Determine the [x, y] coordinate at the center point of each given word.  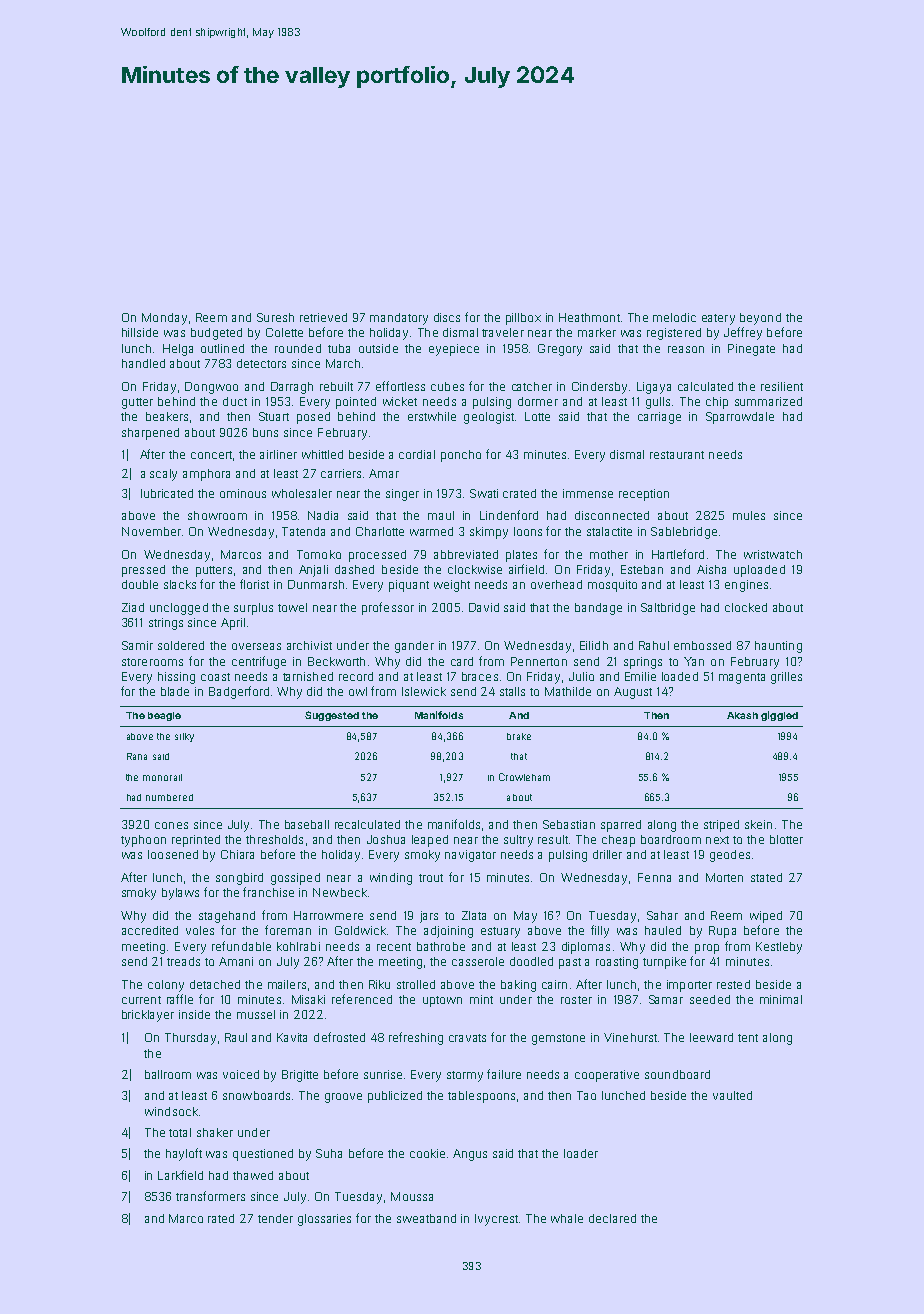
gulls [658, 403]
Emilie [640, 676]
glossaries [324, 1220]
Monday [164, 319]
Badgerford [239, 692]
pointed [356, 403]
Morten [724, 877]
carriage [659, 418]
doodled [531, 961]
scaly [163, 475]
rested [733, 984]
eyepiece [454, 350]
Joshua [386, 839]
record [356, 676]
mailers [287, 984]
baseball [307, 824]
